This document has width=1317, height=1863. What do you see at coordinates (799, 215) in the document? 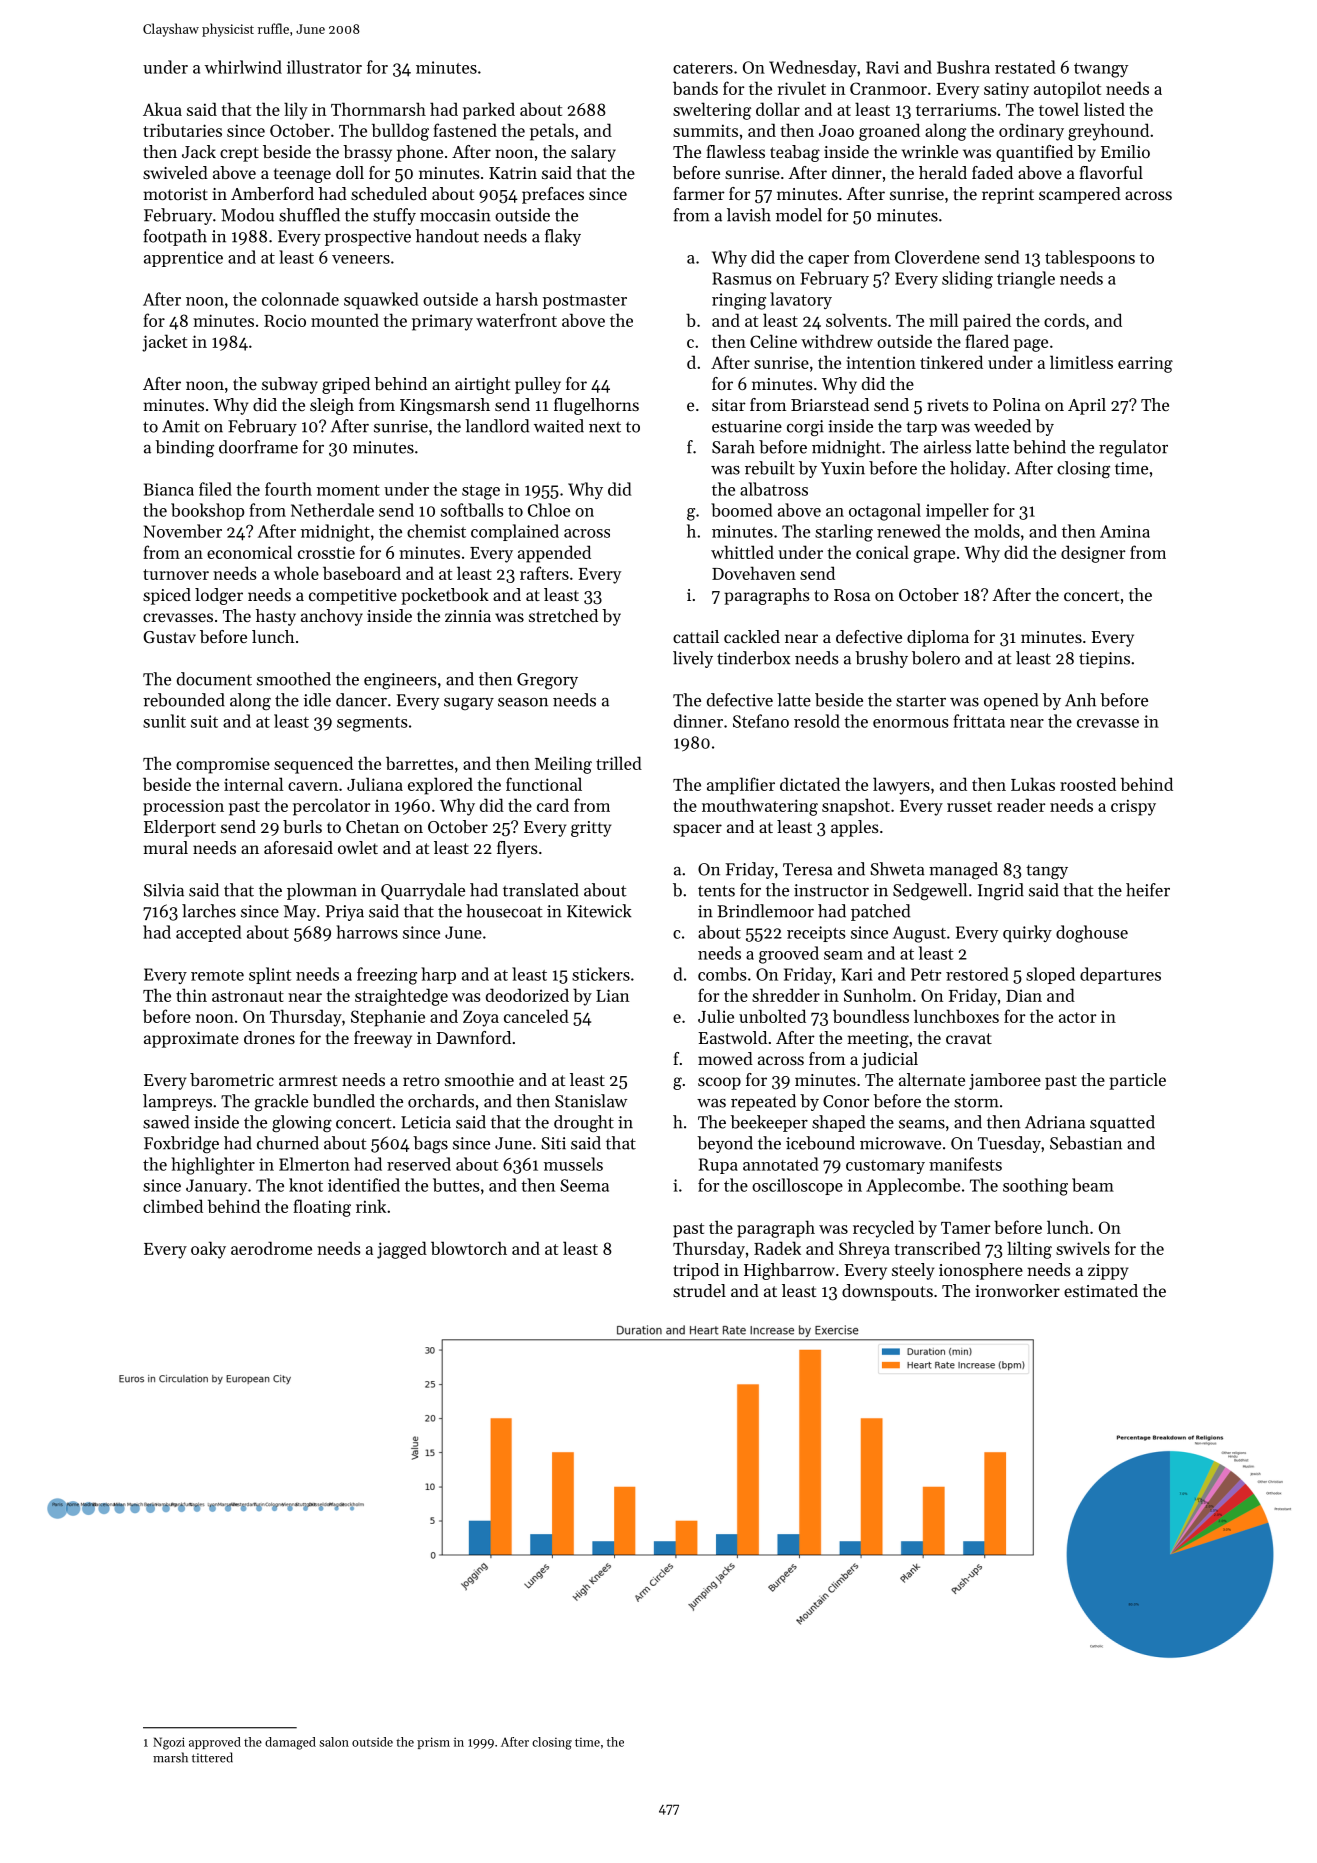
I see `model` at bounding box center [799, 215].
